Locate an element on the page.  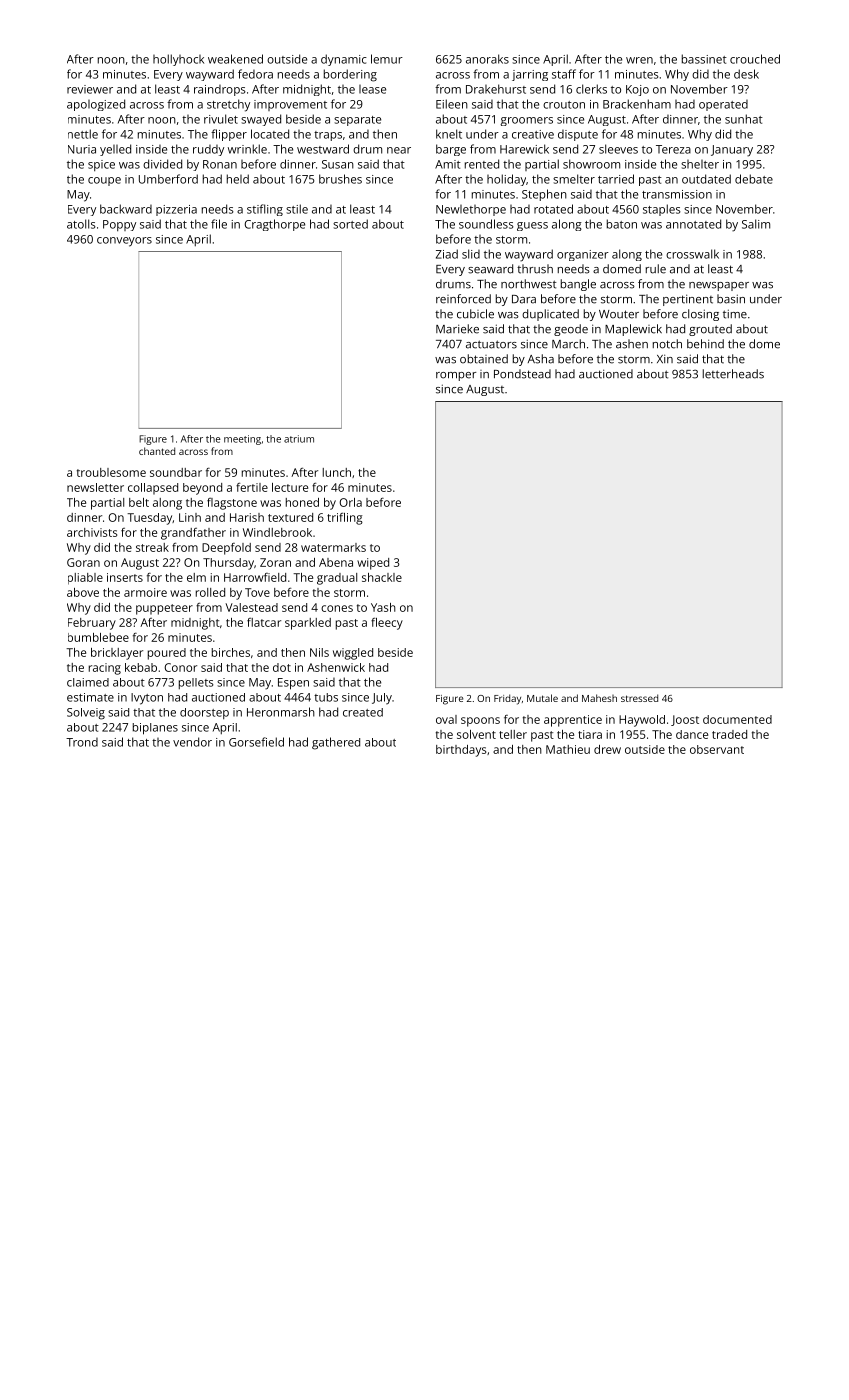
lemur is located at coordinates (387, 59).
